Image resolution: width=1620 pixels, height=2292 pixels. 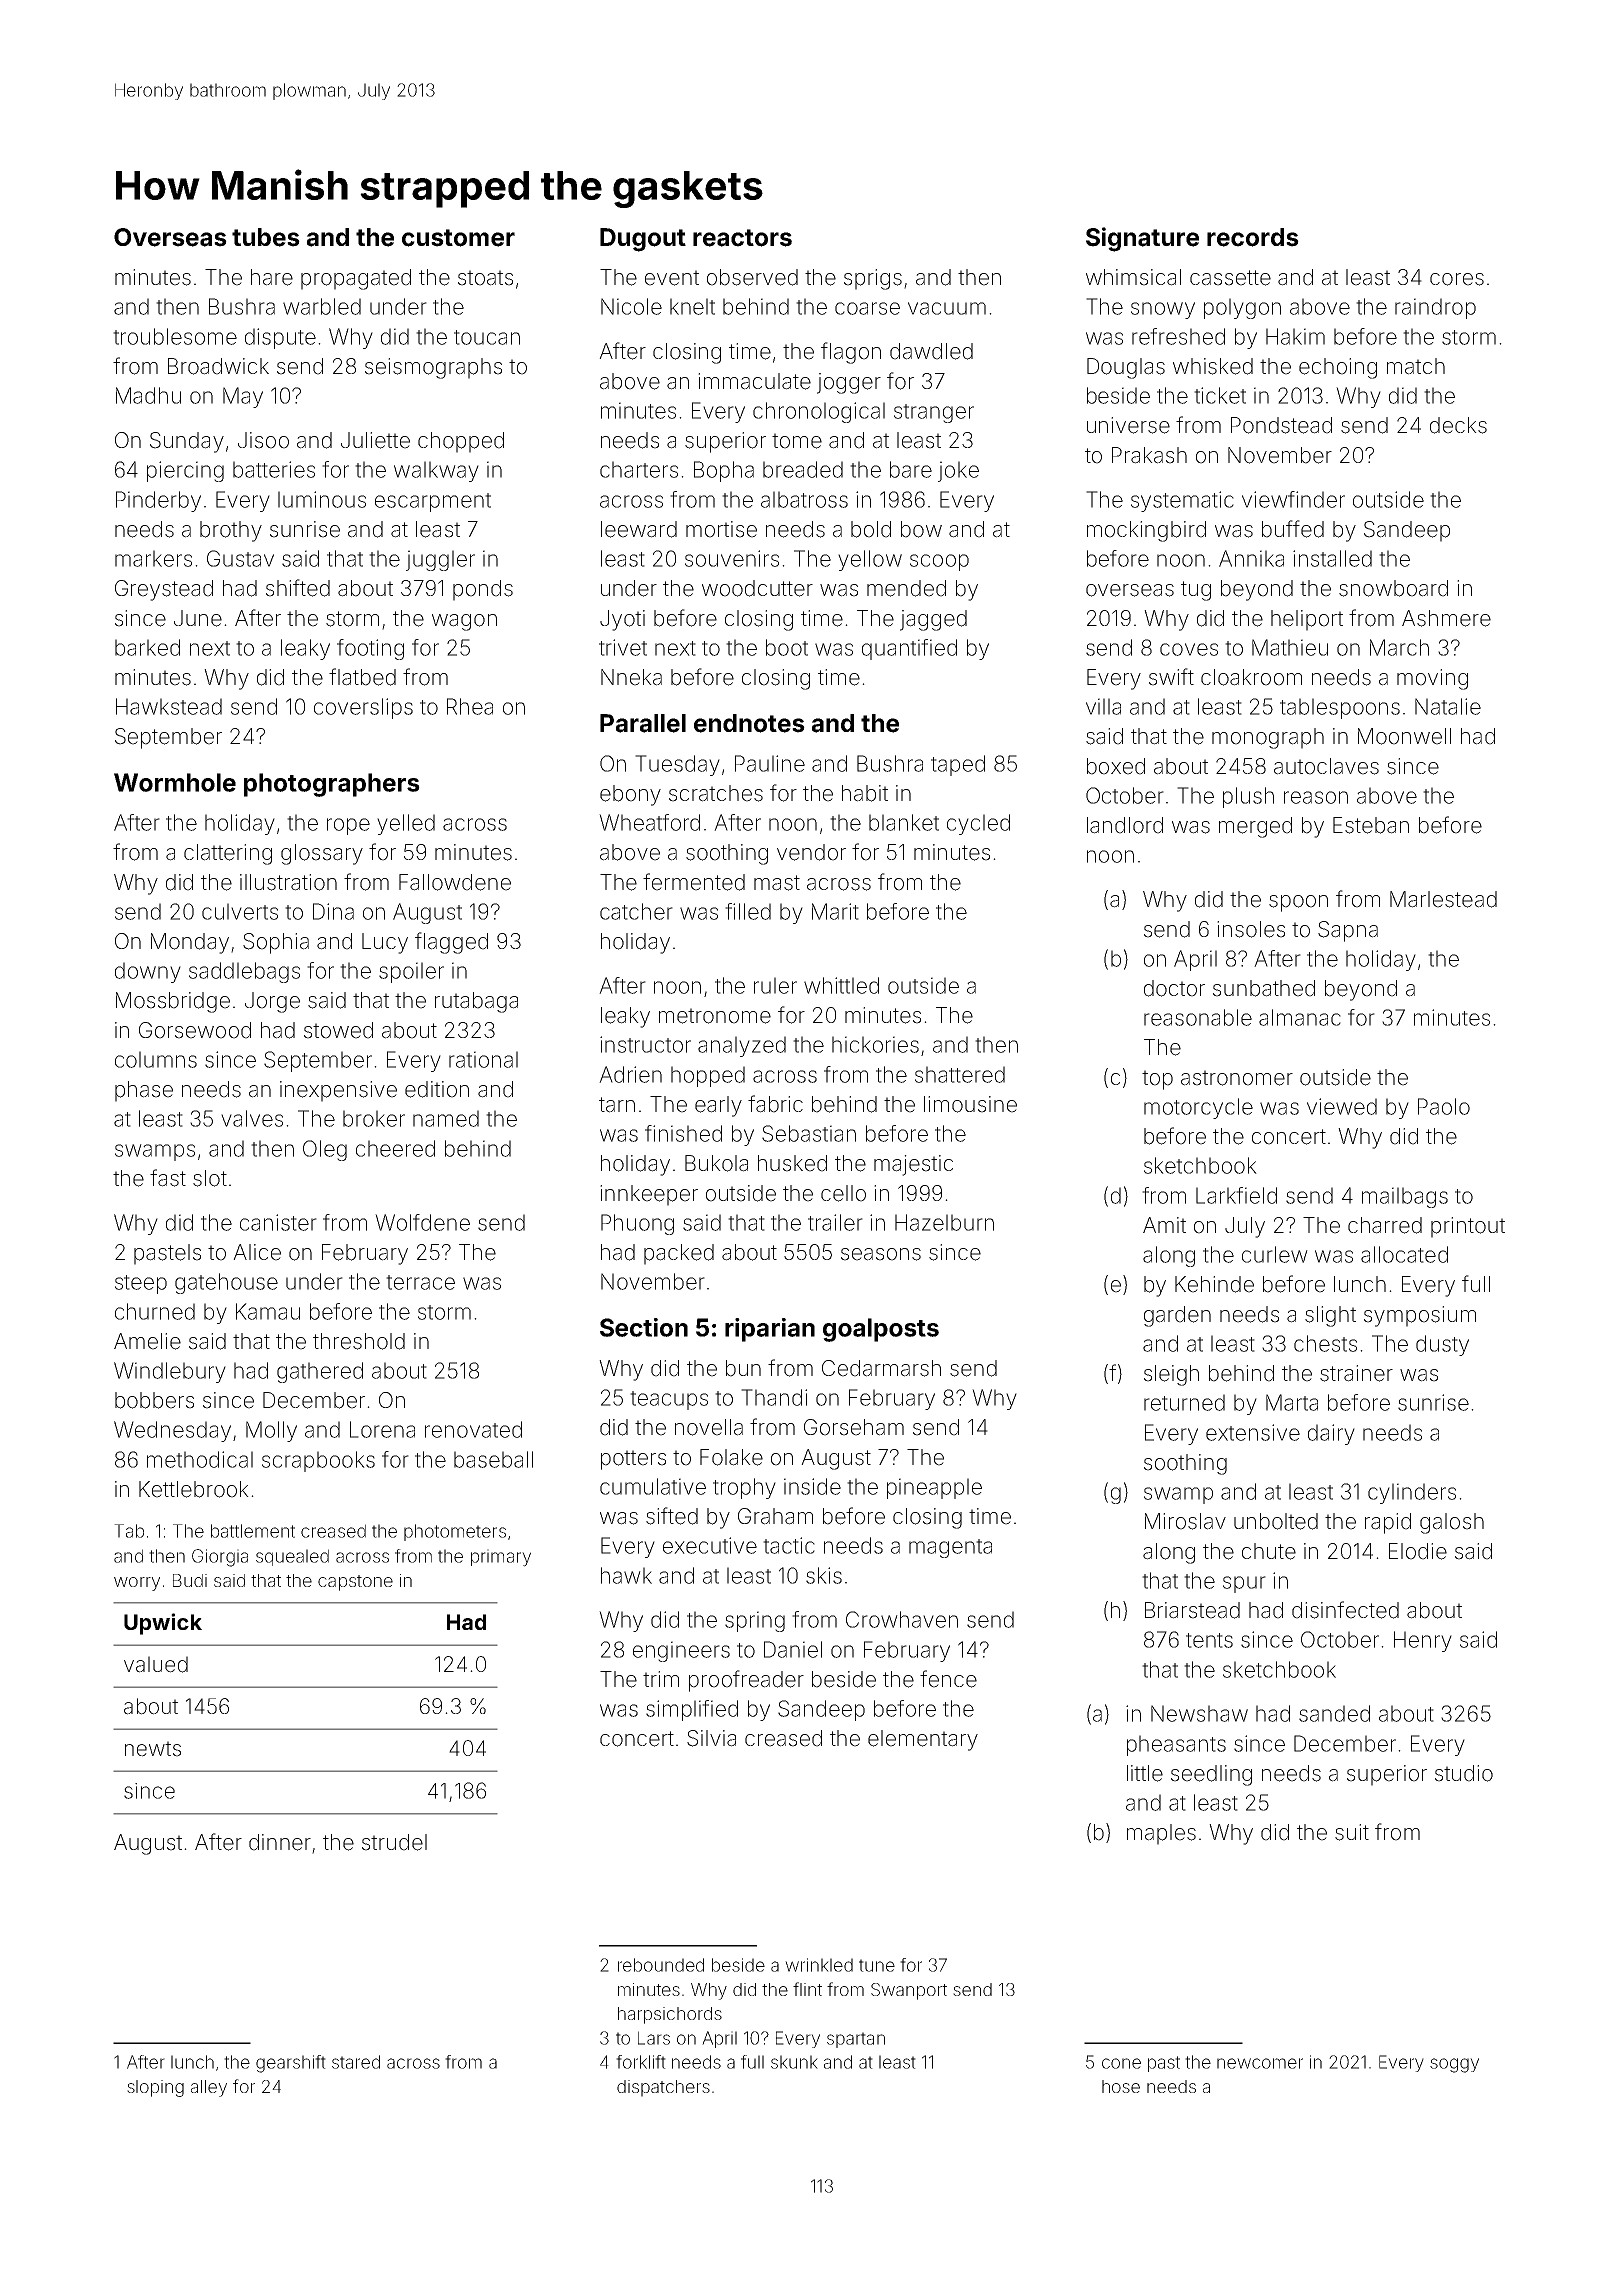 What do you see at coordinates (1182, 501) in the document?
I see `systematic` at bounding box center [1182, 501].
